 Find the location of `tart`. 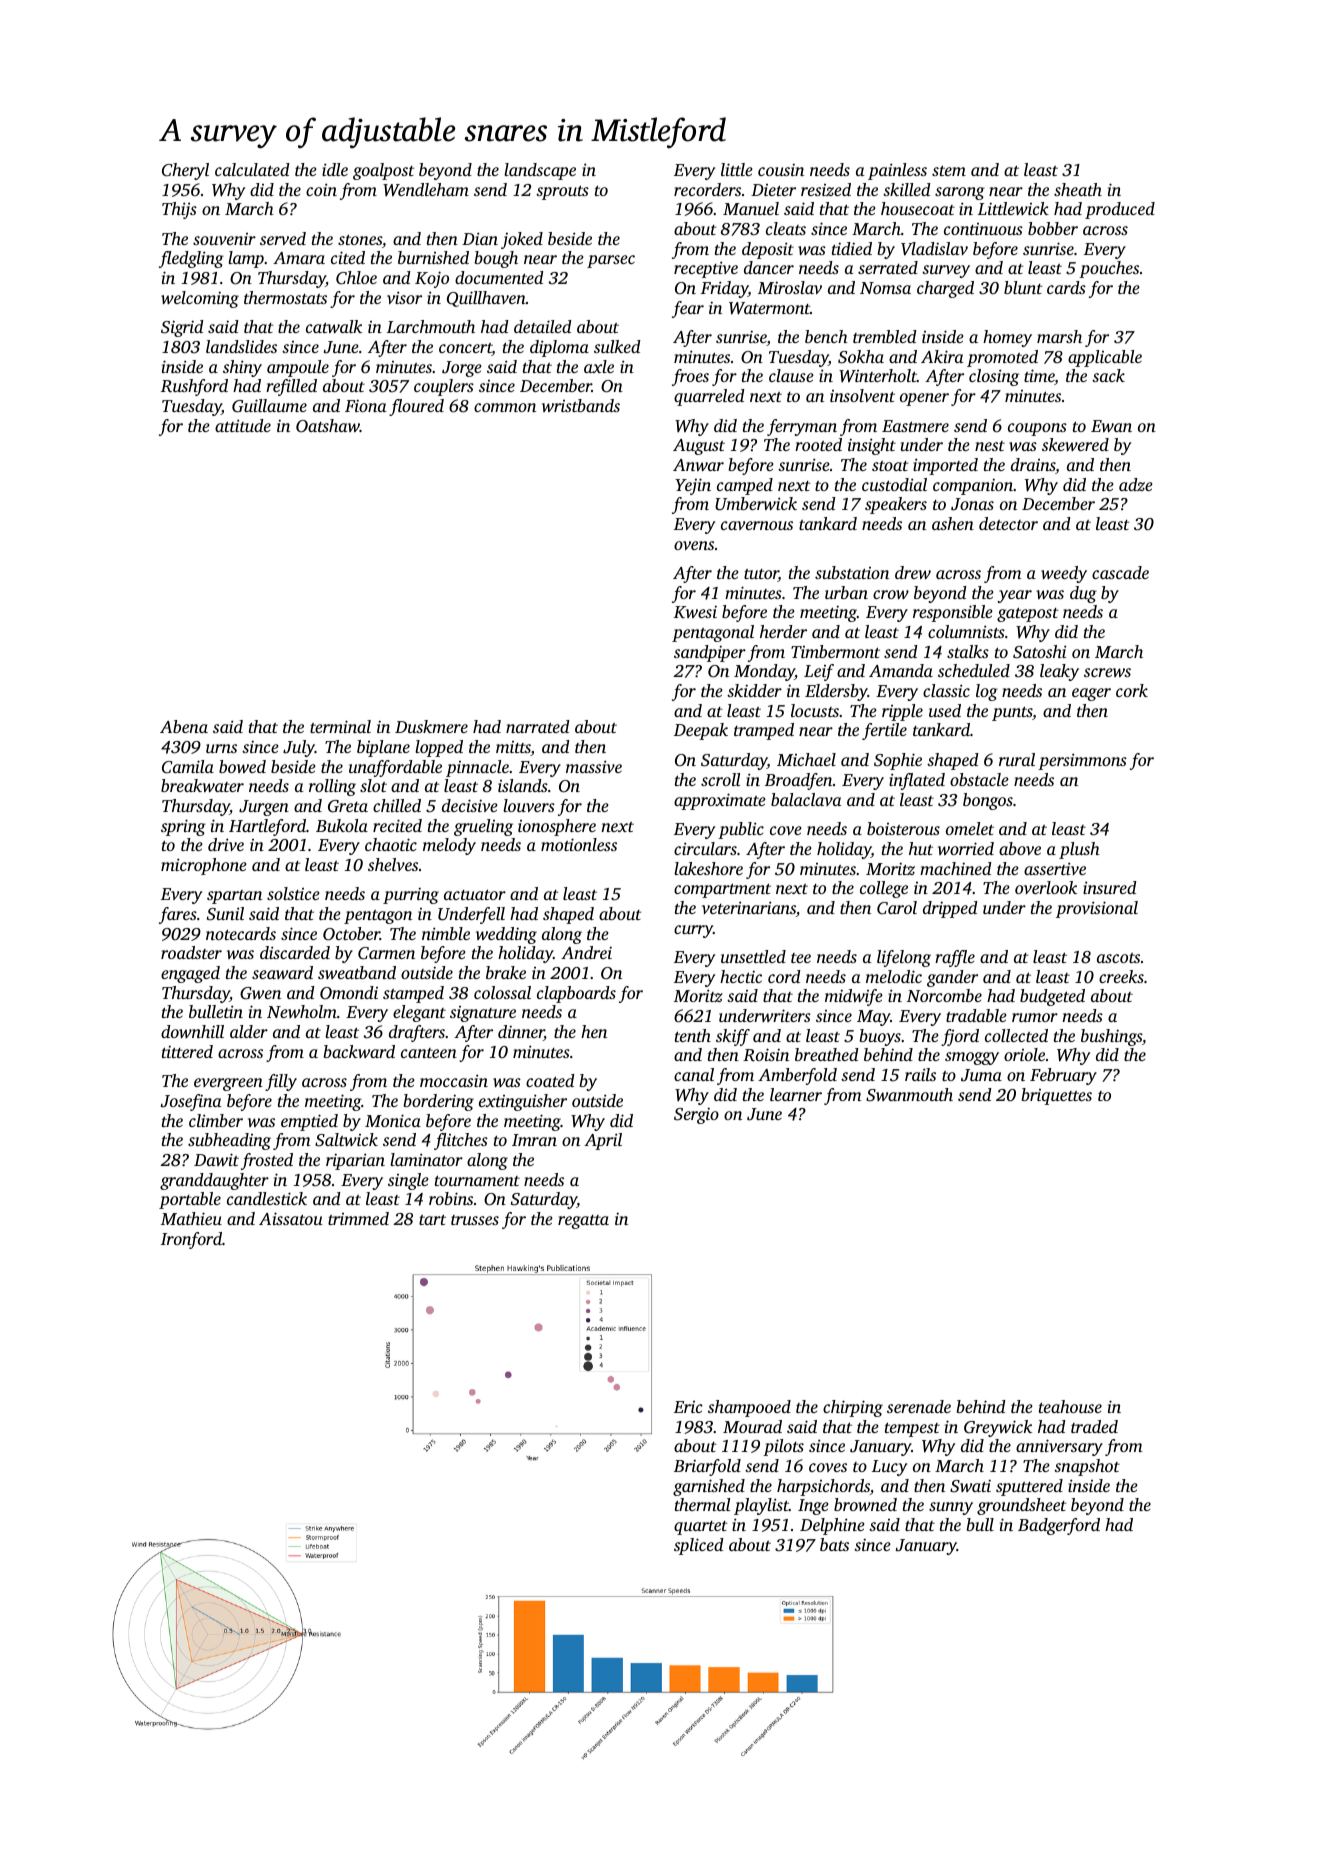

tart is located at coordinates (432, 1220).
